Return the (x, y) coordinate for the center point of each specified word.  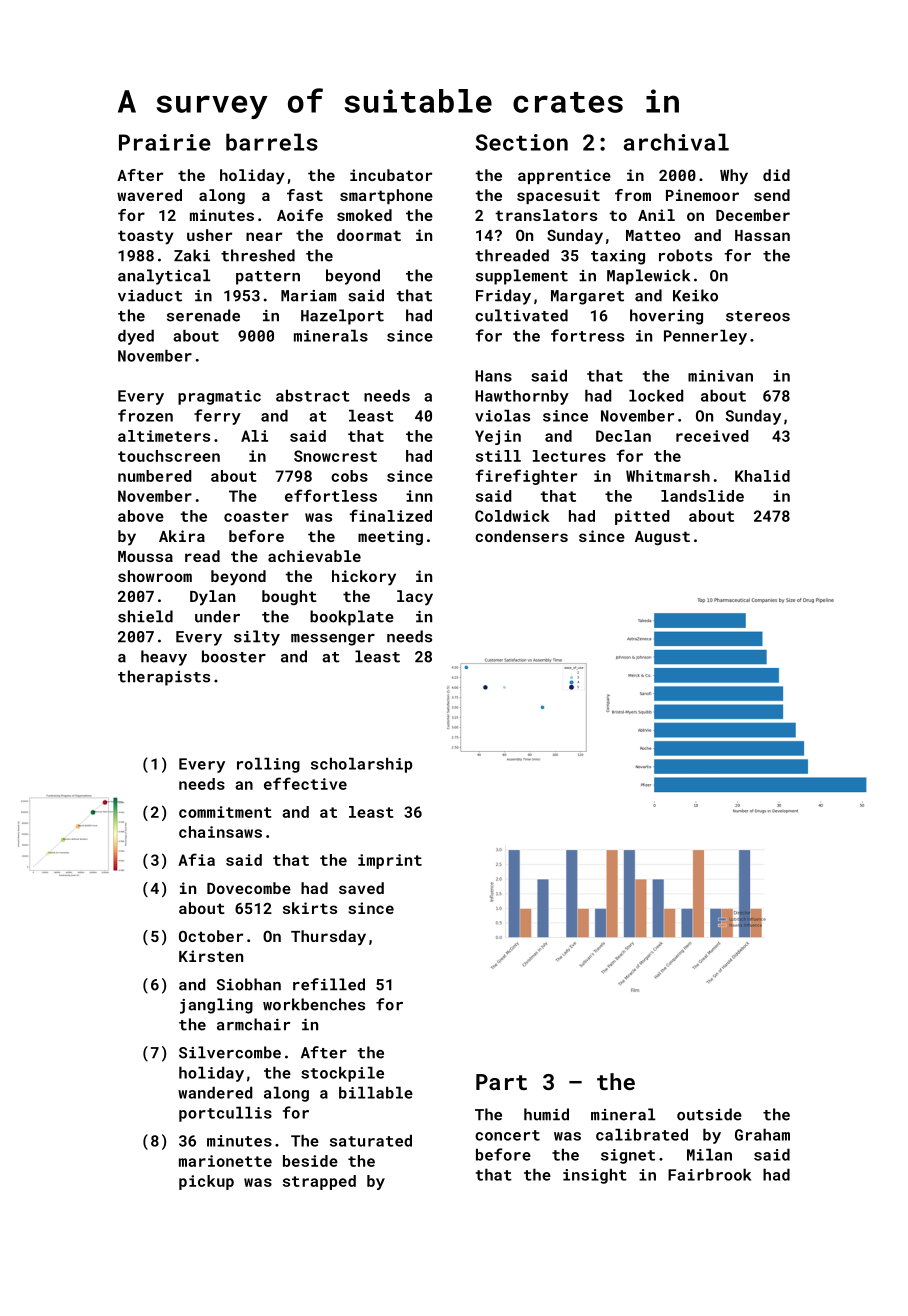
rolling (268, 765)
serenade (203, 315)
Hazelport (342, 317)
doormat (369, 235)
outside (709, 1114)
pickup (206, 1182)
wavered (149, 195)
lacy (415, 598)
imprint (390, 861)
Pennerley (705, 337)
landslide (702, 496)
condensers (521, 536)
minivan (720, 376)
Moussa (145, 556)
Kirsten (211, 956)
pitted (642, 517)
